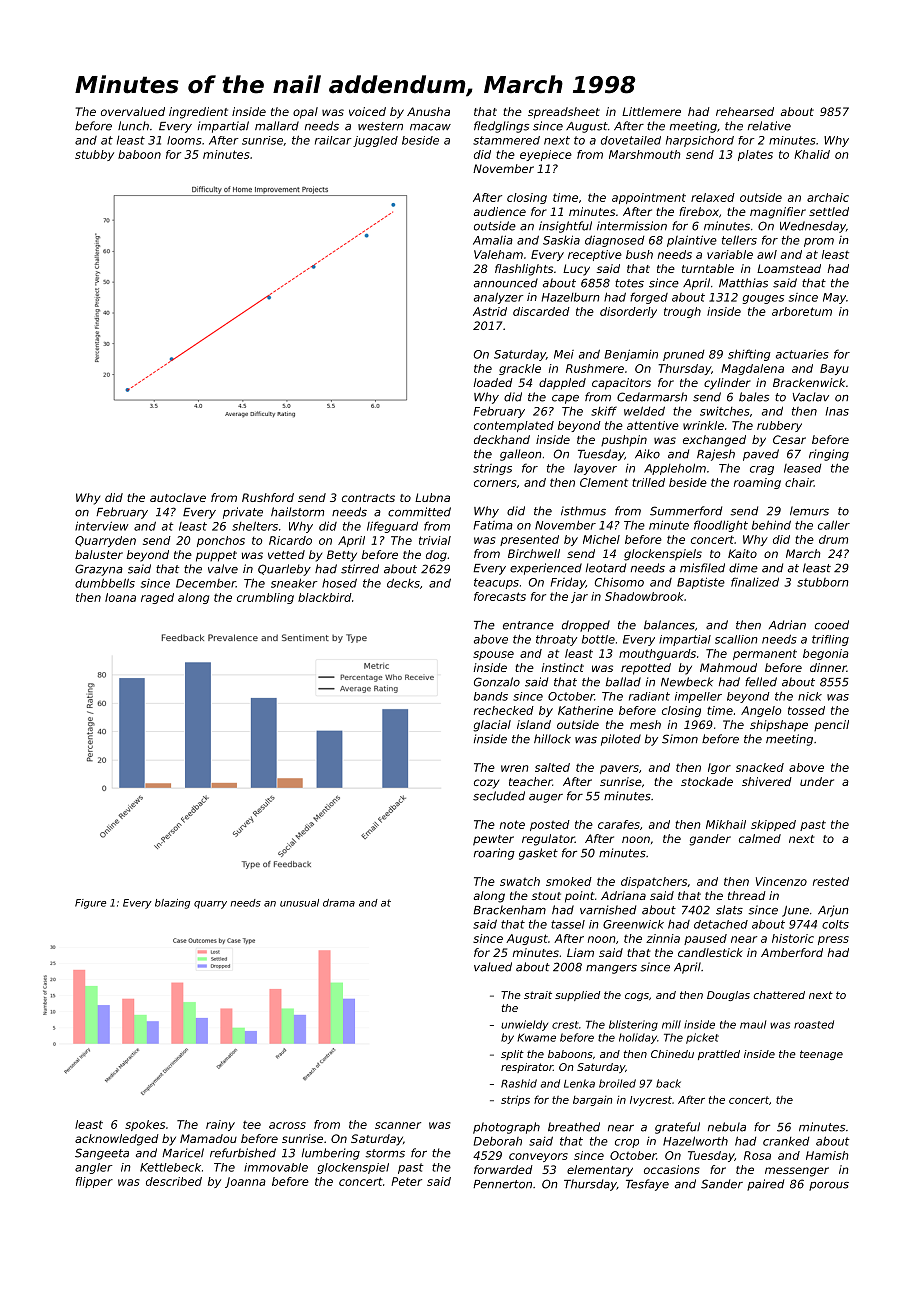 This document has height=1314, width=924. What do you see at coordinates (708, 268) in the document?
I see `turntable` at bounding box center [708, 268].
